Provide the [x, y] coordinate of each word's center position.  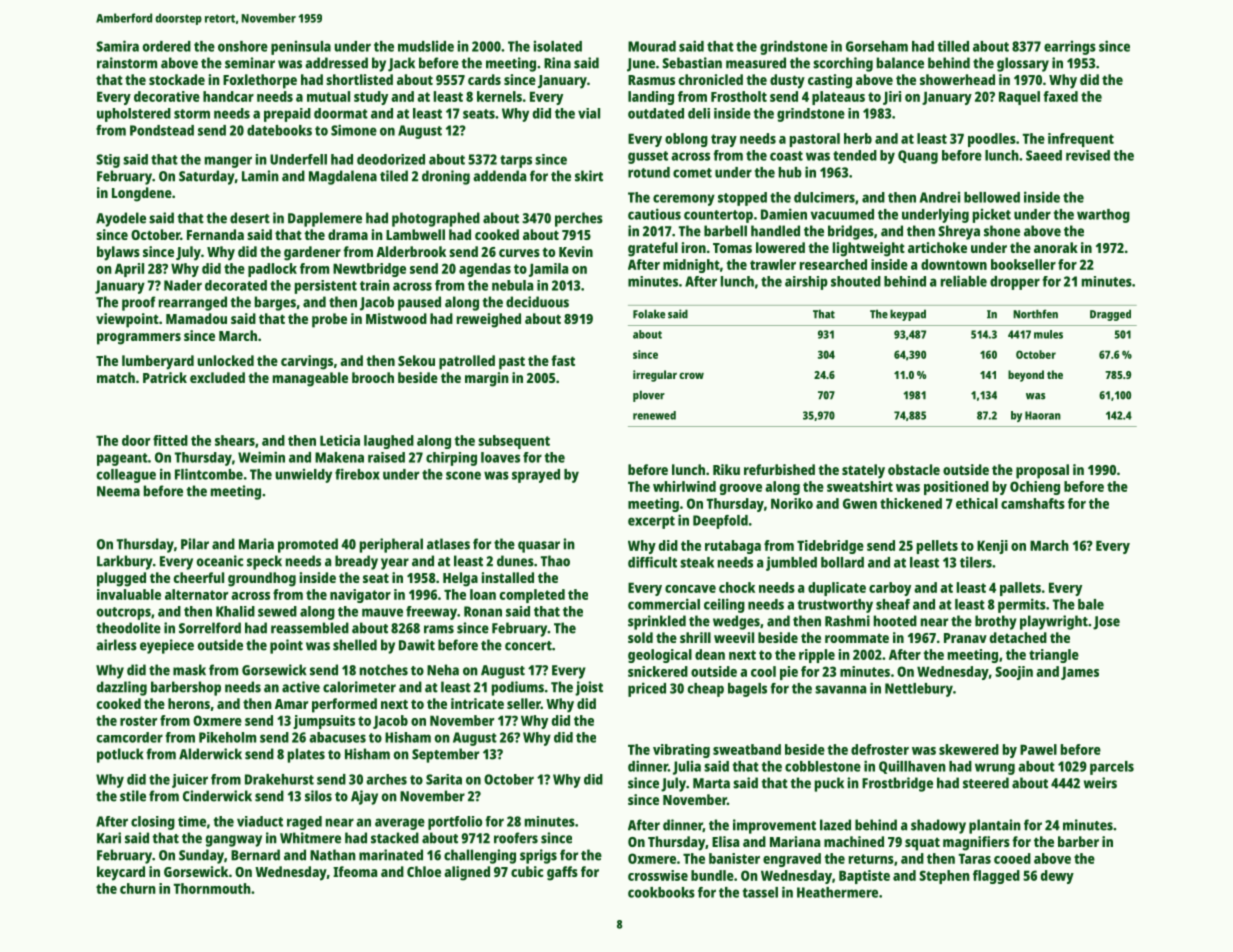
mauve [382, 612]
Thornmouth [212, 888]
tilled [953, 46]
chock [737, 587]
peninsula [301, 47]
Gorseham [877, 46]
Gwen [860, 503]
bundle [712, 875]
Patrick [165, 377]
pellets [937, 547]
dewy [1057, 877]
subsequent [514, 442]
